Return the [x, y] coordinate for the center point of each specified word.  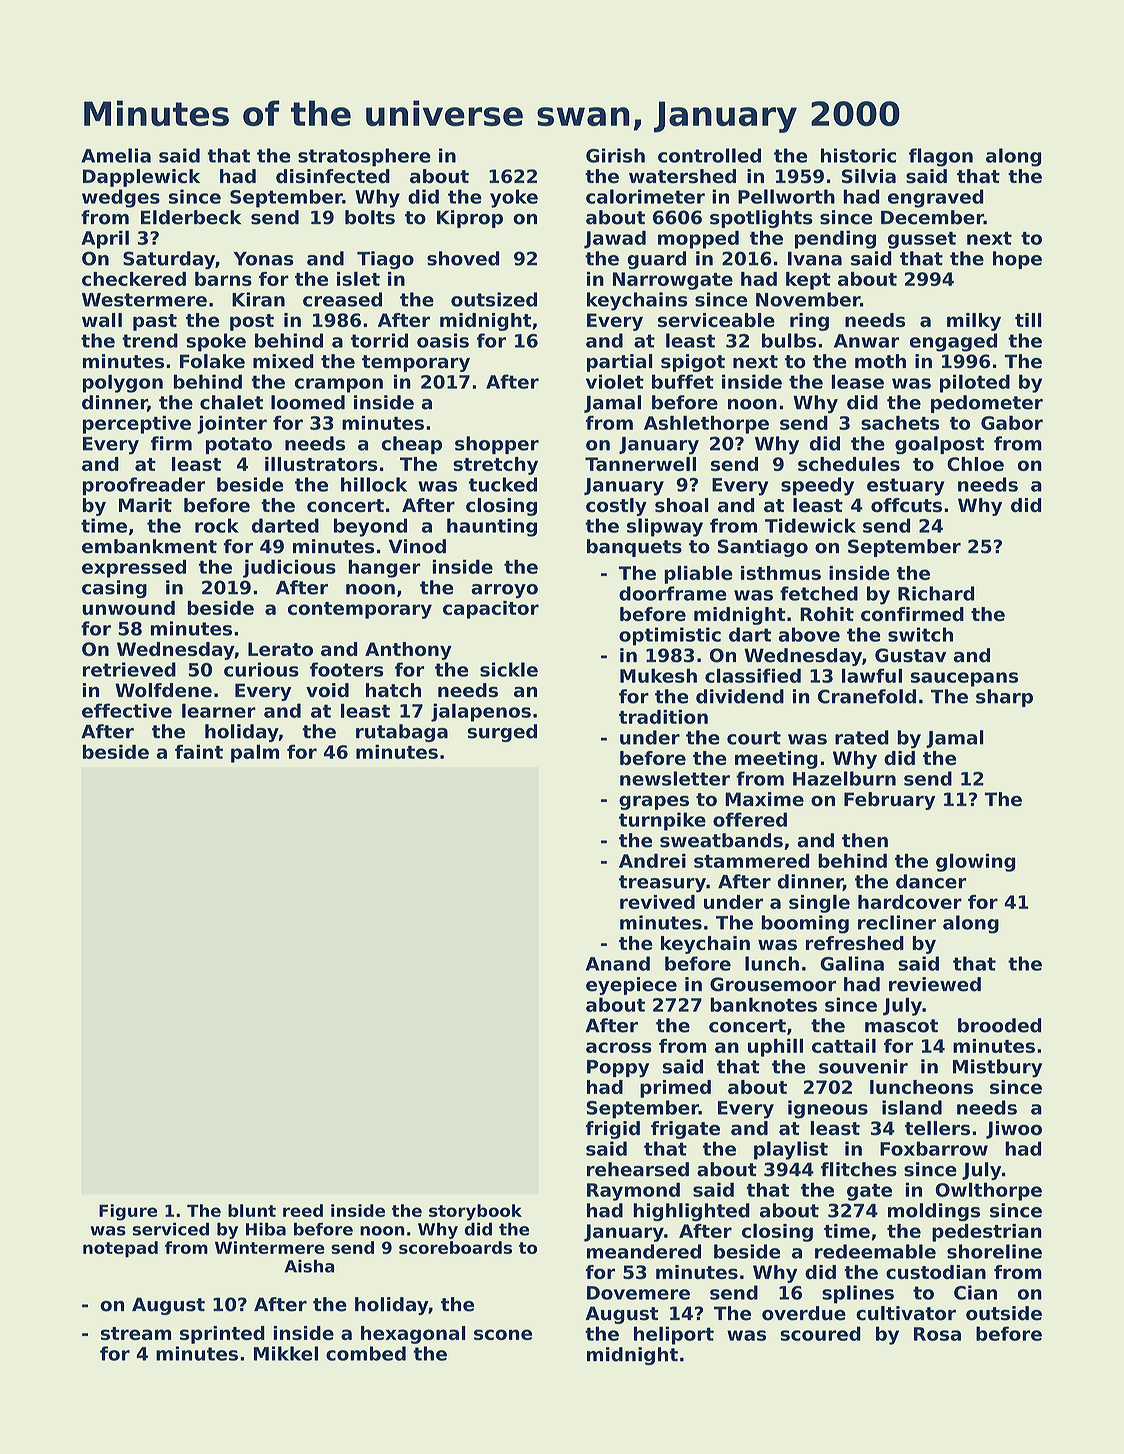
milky [974, 322]
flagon [941, 157]
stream [136, 1333]
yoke [514, 198]
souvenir [863, 1066]
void [327, 690]
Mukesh [658, 675]
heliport [674, 1335]
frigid [612, 1130]
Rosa [937, 1334]
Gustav [910, 655]
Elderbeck [191, 217]
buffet [683, 381]
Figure [128, 1212]
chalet [231, 402]
